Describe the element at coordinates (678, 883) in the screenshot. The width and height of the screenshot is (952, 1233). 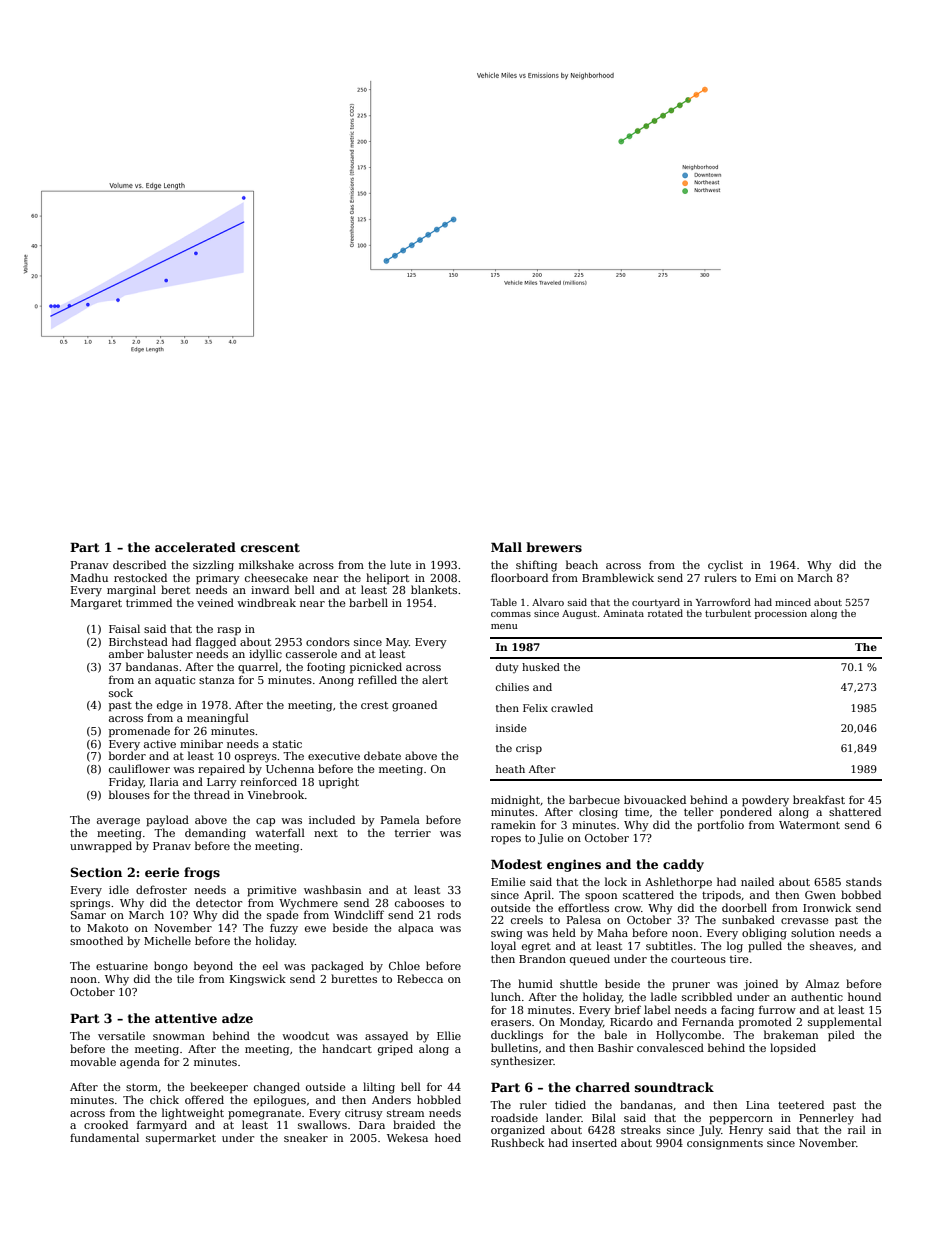
I see `Ashlethorpe` at that location.
